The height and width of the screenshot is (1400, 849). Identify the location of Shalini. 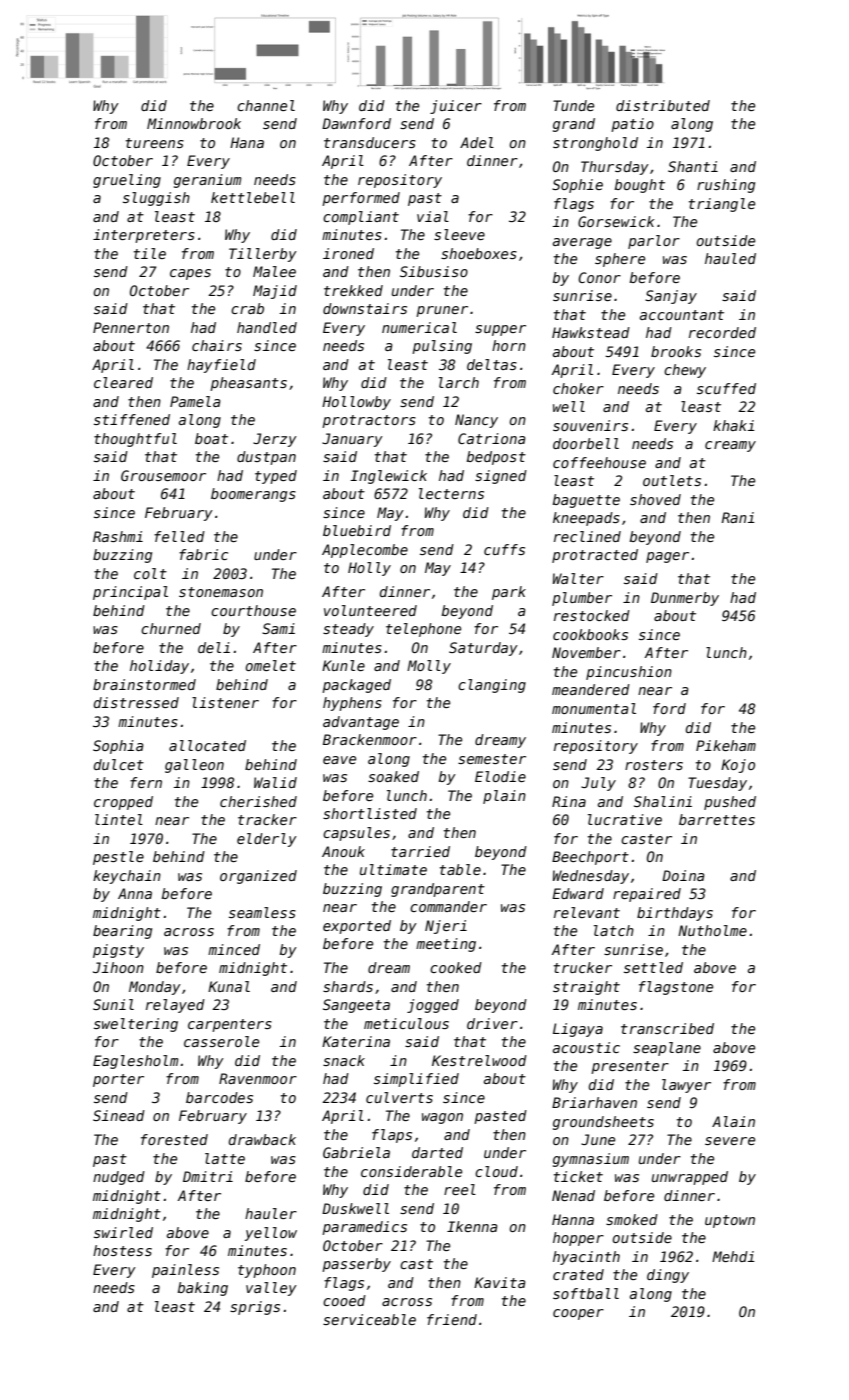
(663, 801).
